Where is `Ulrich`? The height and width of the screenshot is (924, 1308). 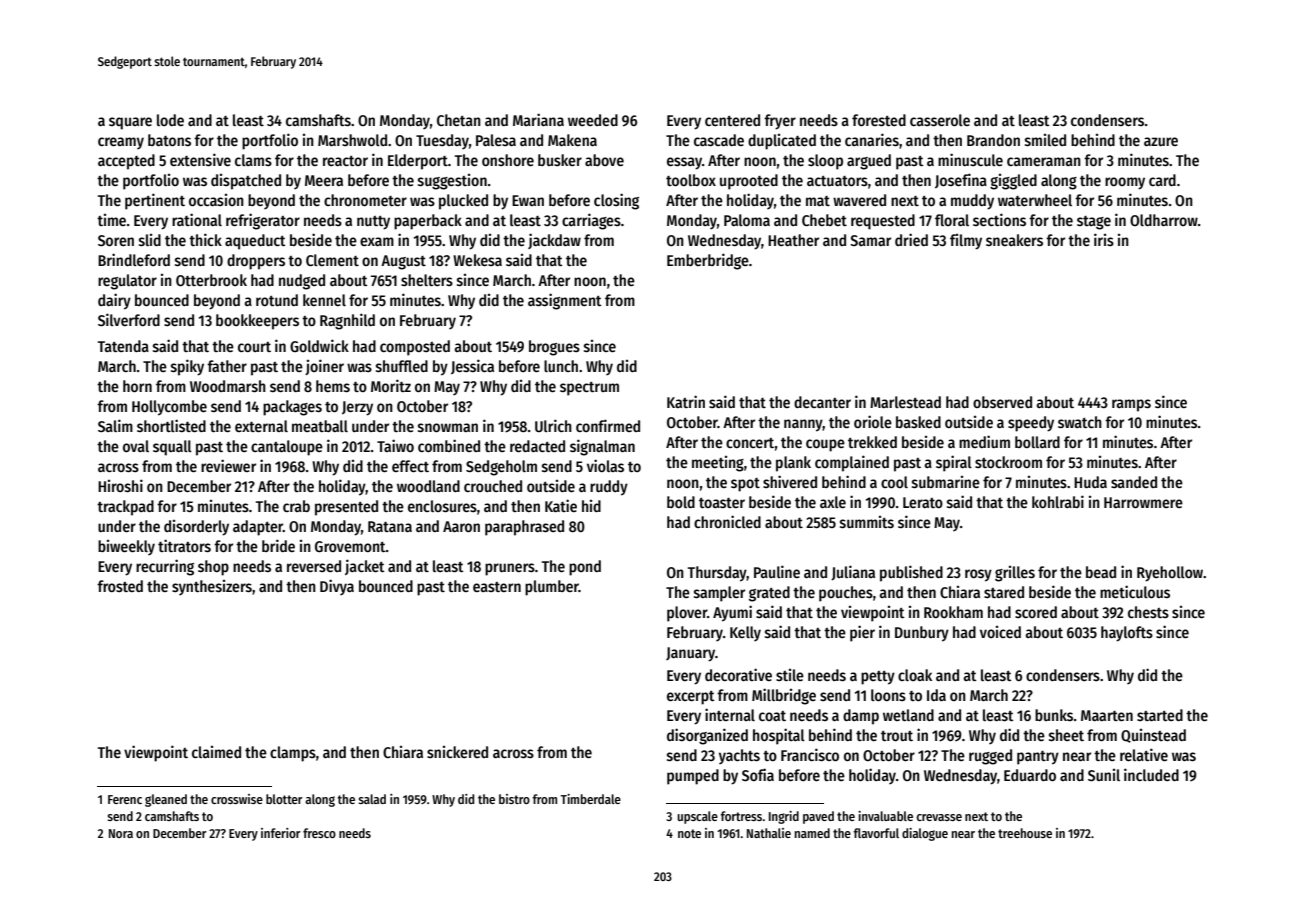
Ulrich is located at coordinates (553, 425).
